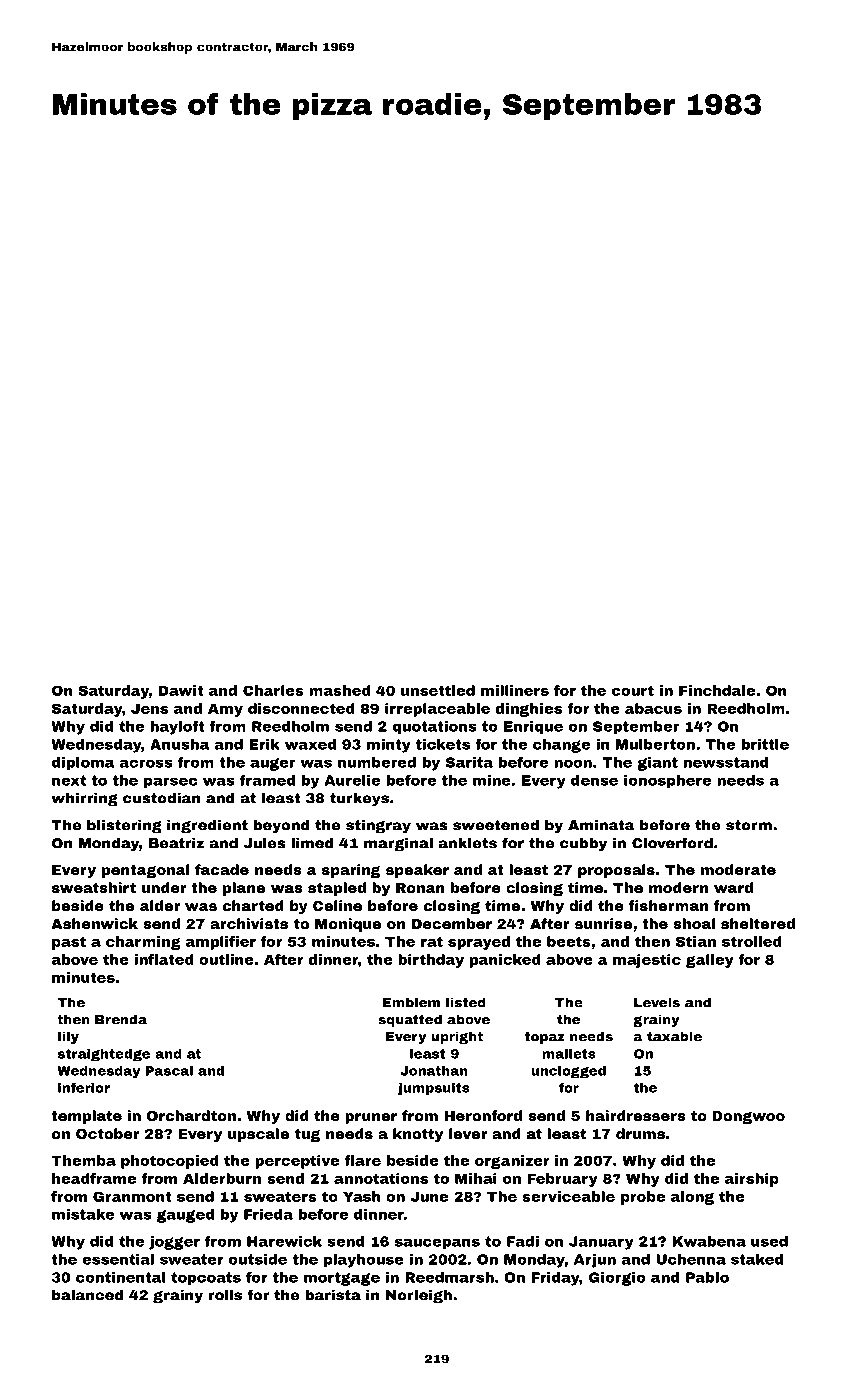 Image resolution: width=849 pixels, height=1400 pixels. I want to click on mine, so click(492, 780).
